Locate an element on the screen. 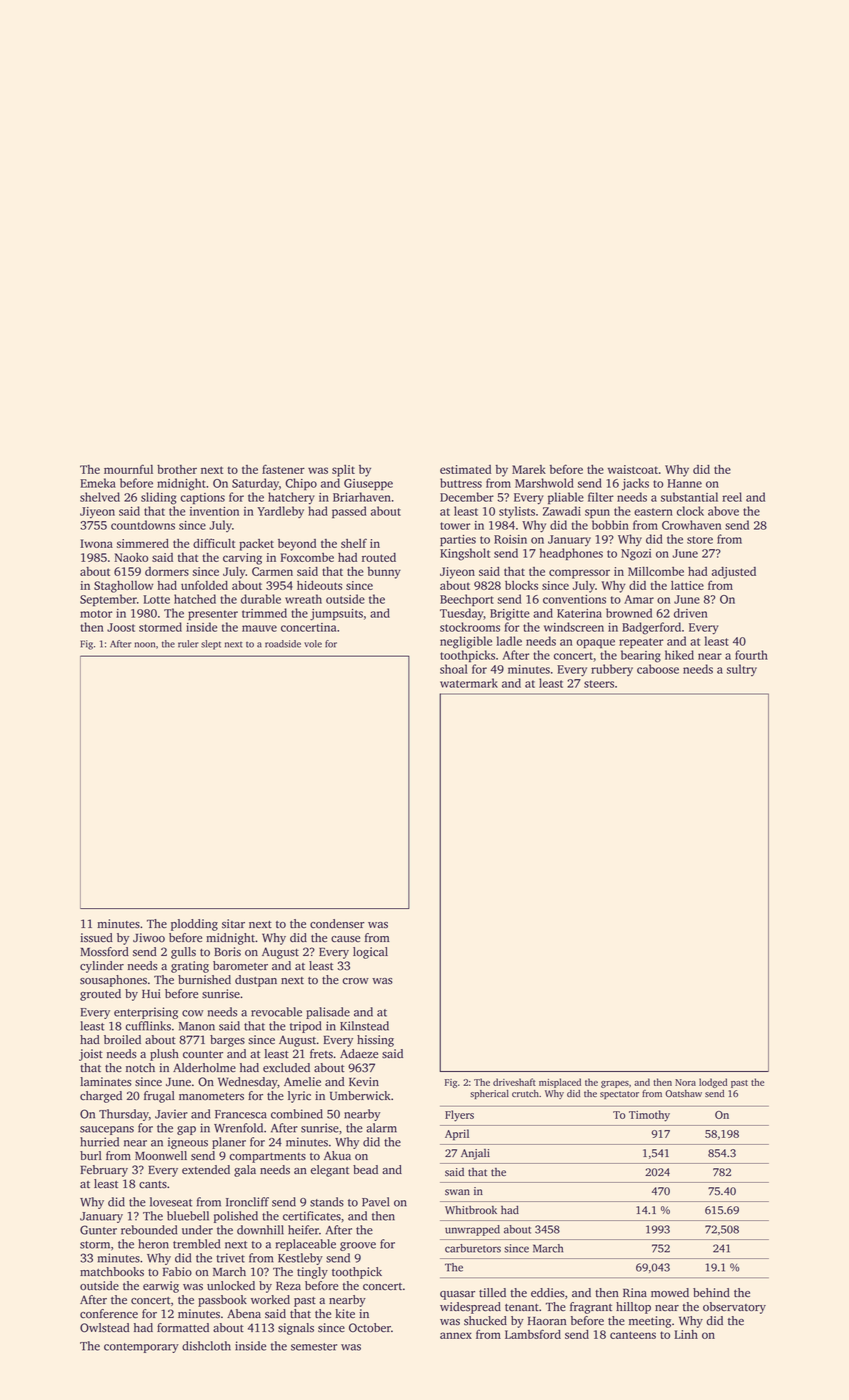  Giuseppe is located at coordinates (368, 484).
